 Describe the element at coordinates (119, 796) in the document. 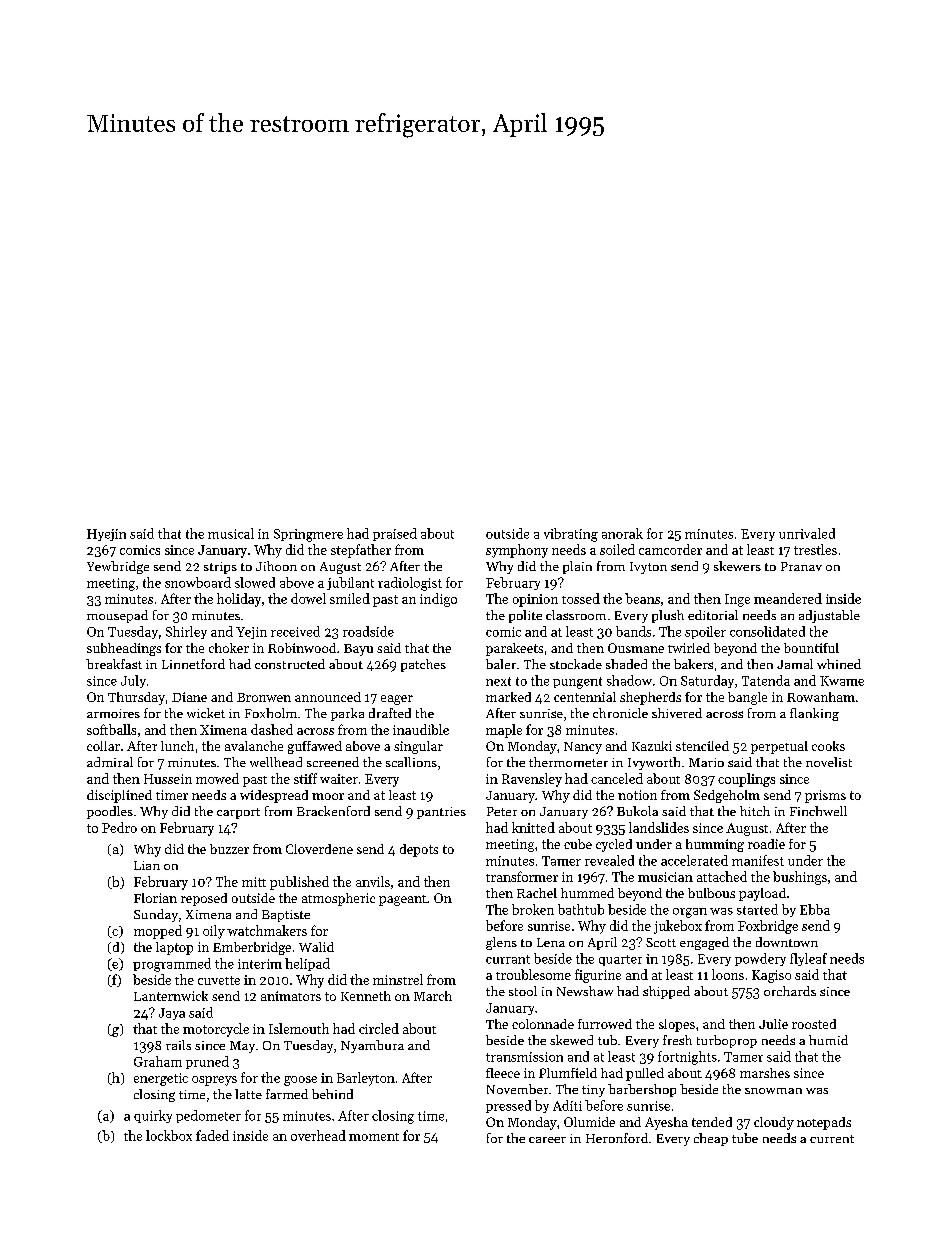

I see `disciplined` at that location.
